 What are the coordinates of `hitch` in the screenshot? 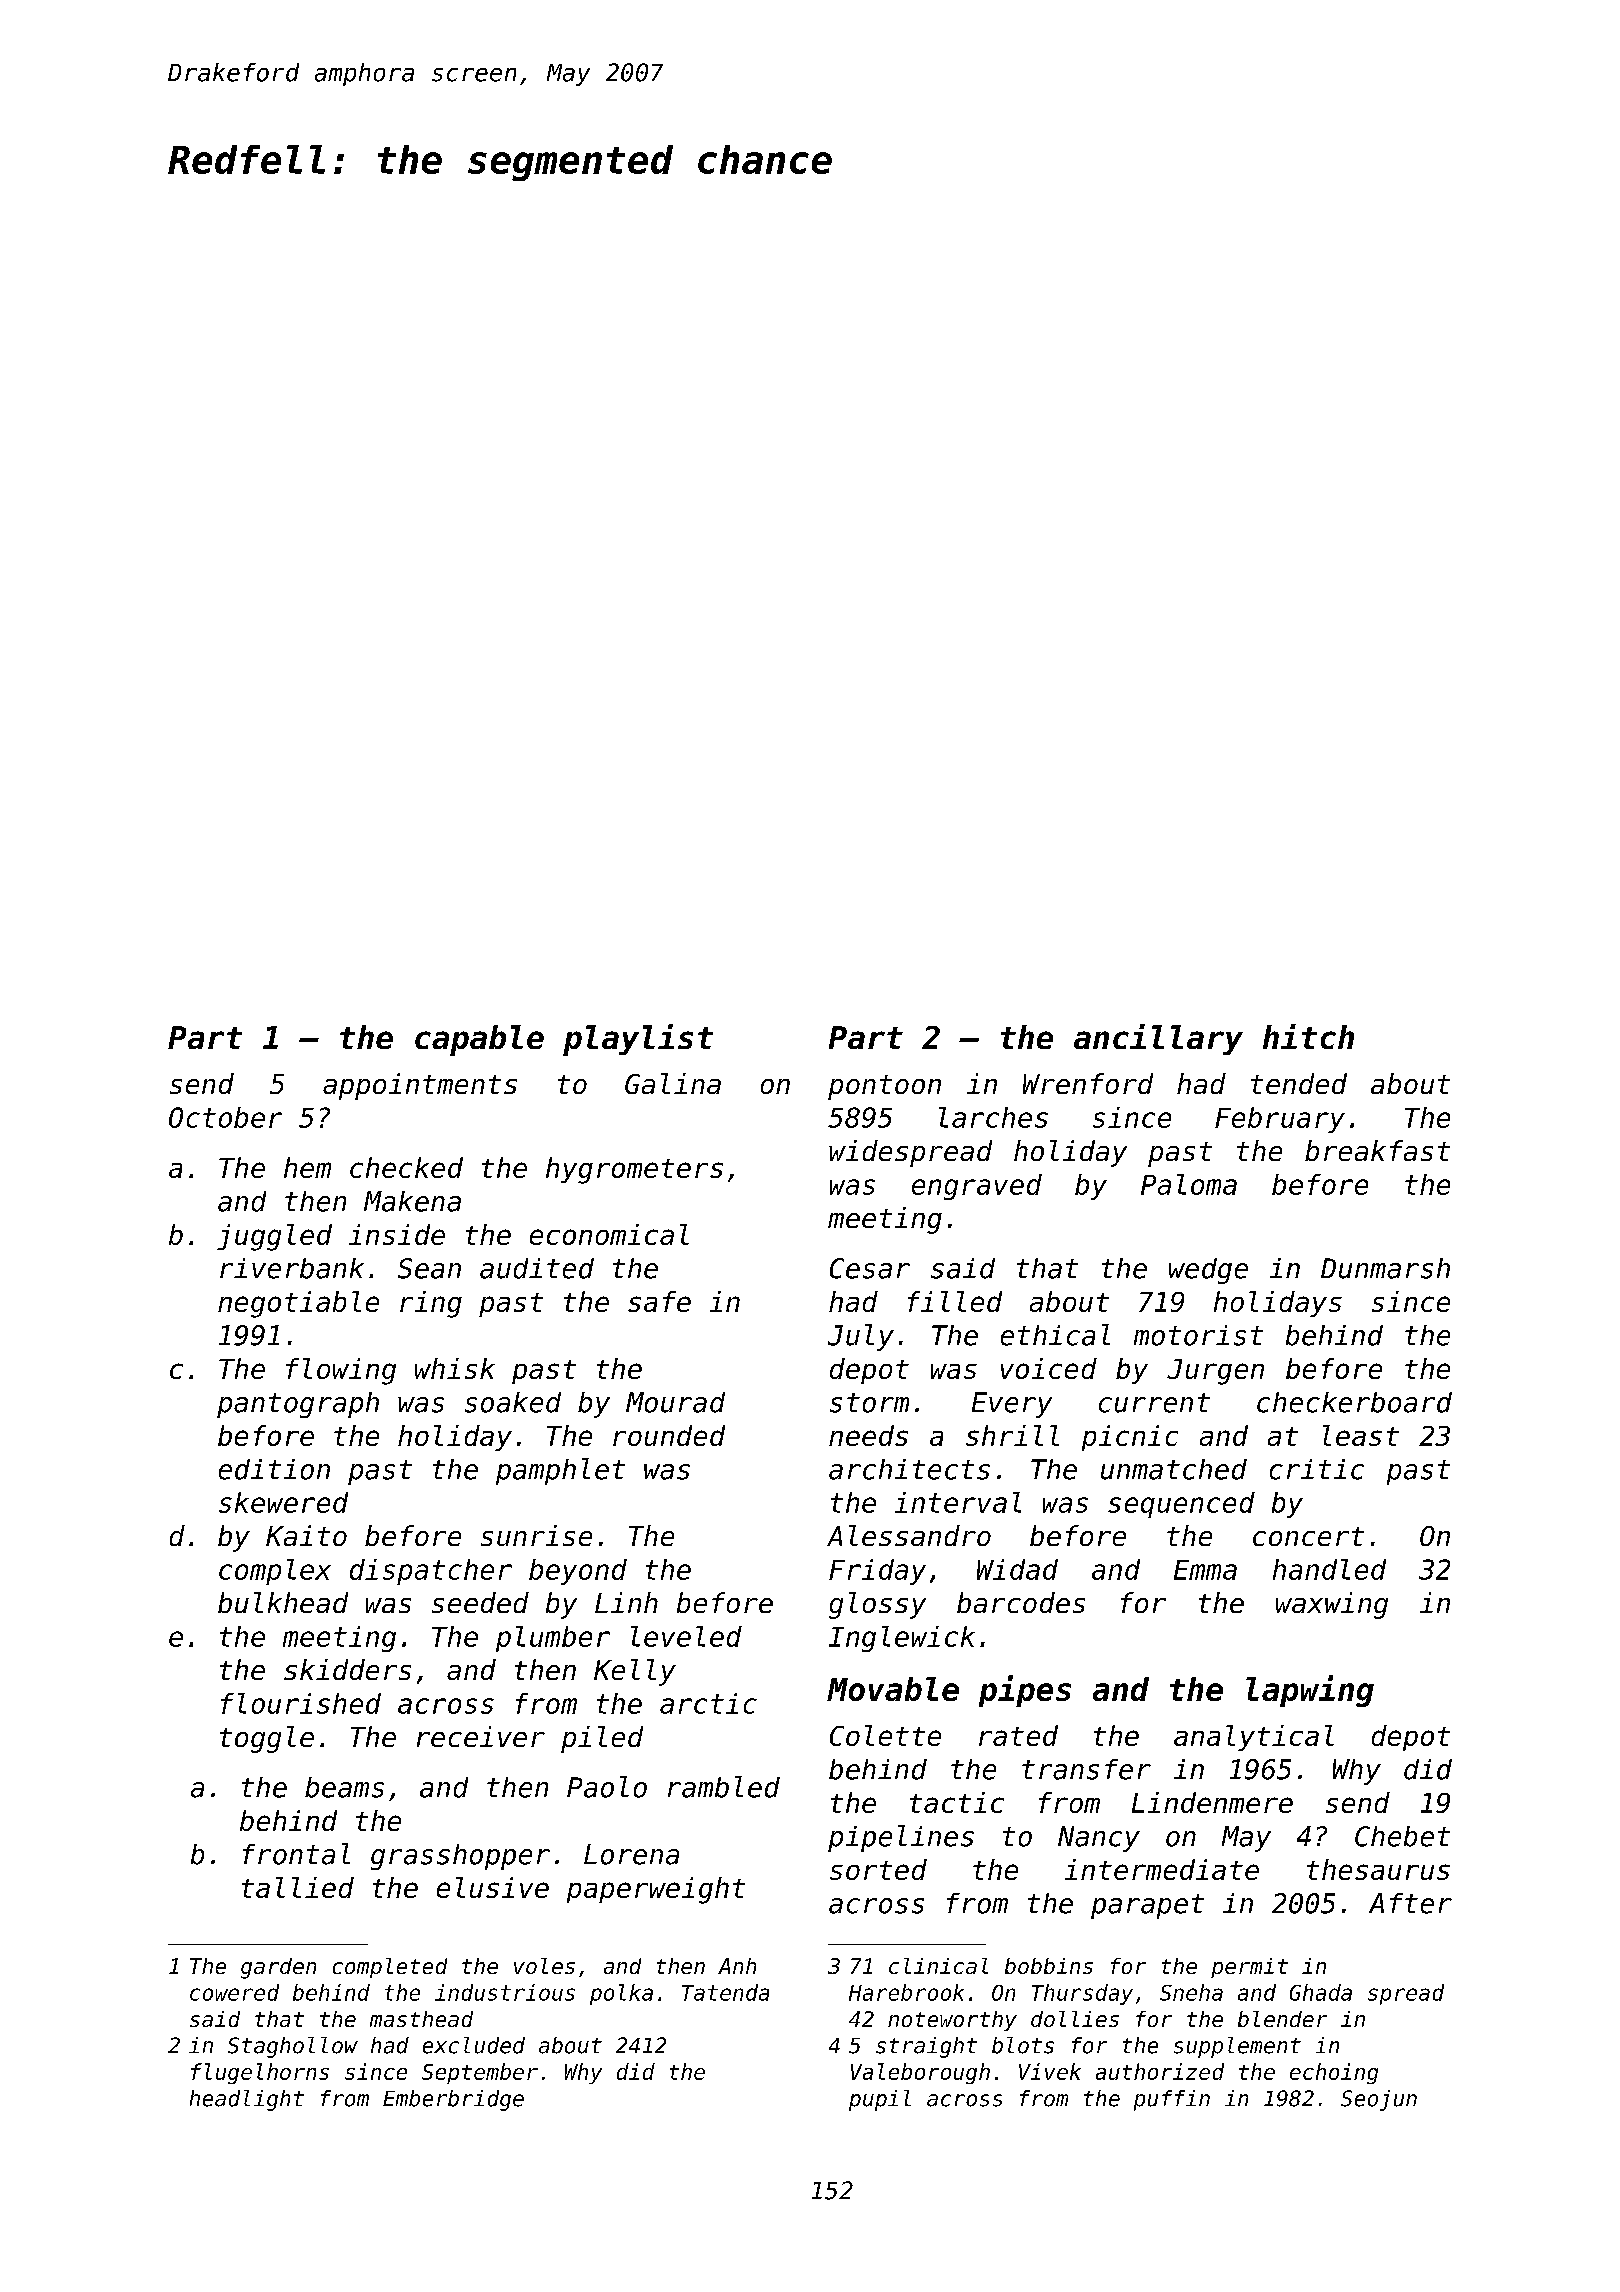 It's located at (1308, 1036).
